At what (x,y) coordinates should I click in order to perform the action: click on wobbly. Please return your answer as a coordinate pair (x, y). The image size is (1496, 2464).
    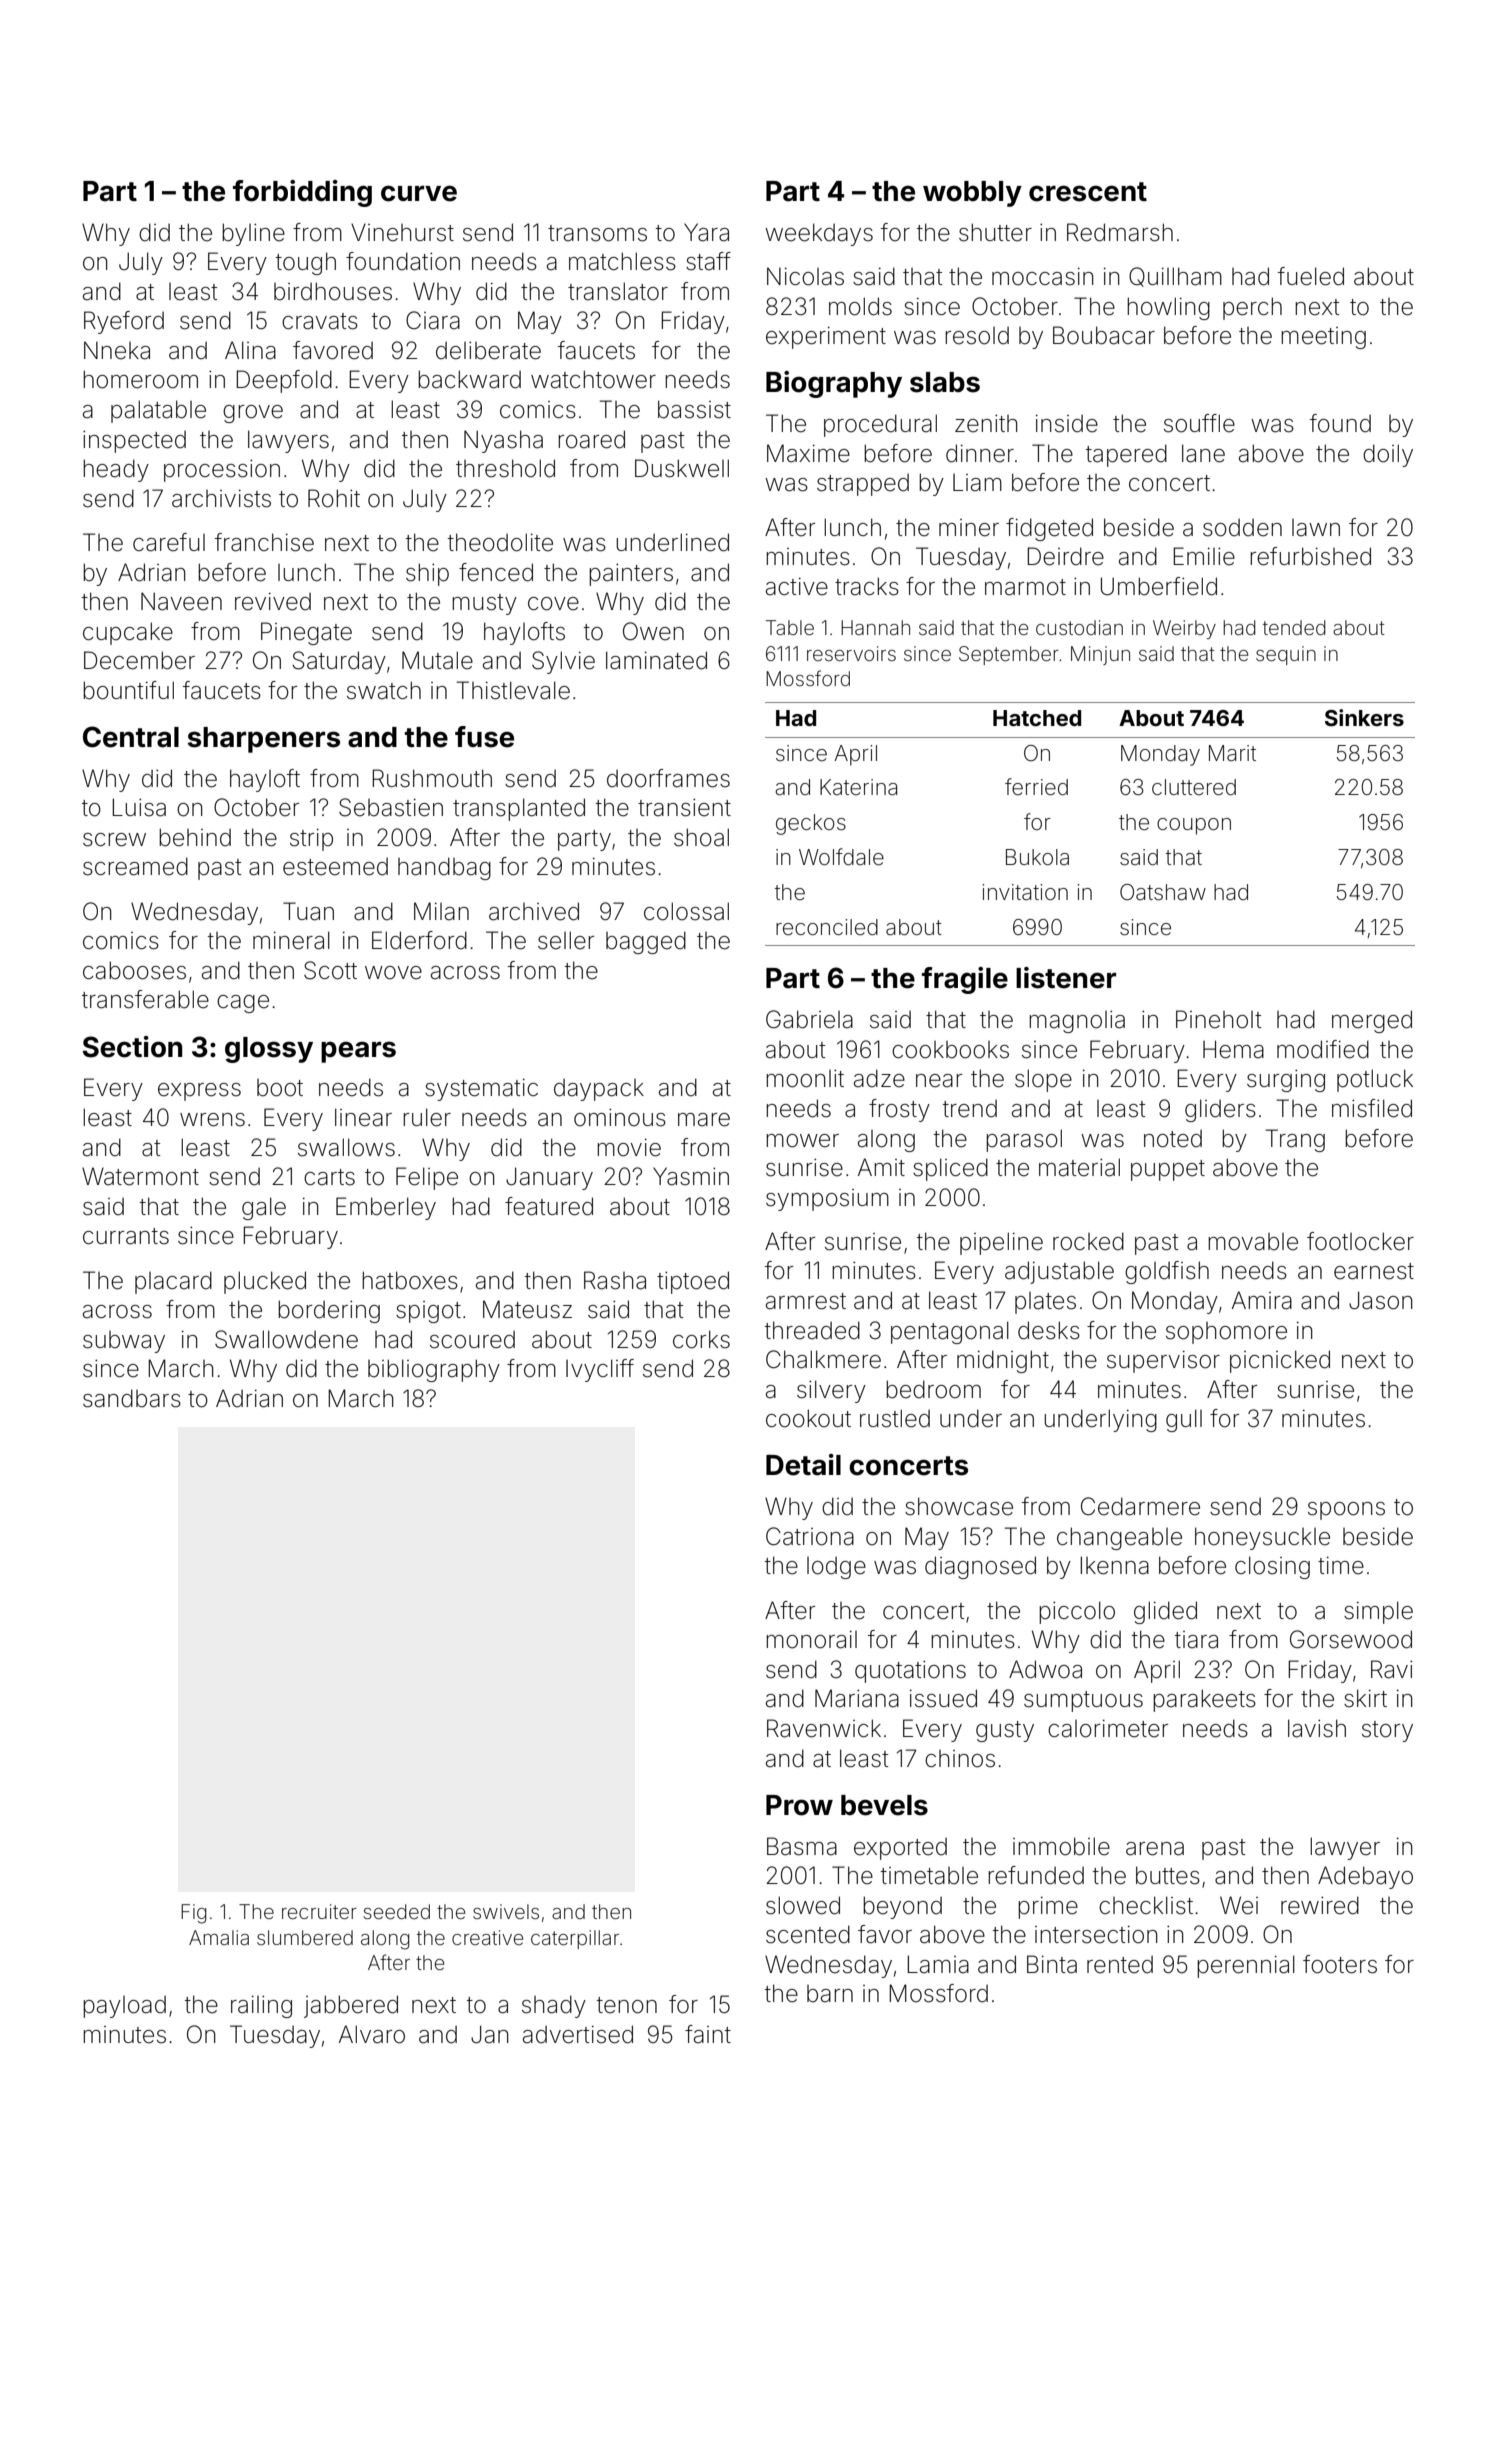
    Looking at the image, I should click on (972, 194).
